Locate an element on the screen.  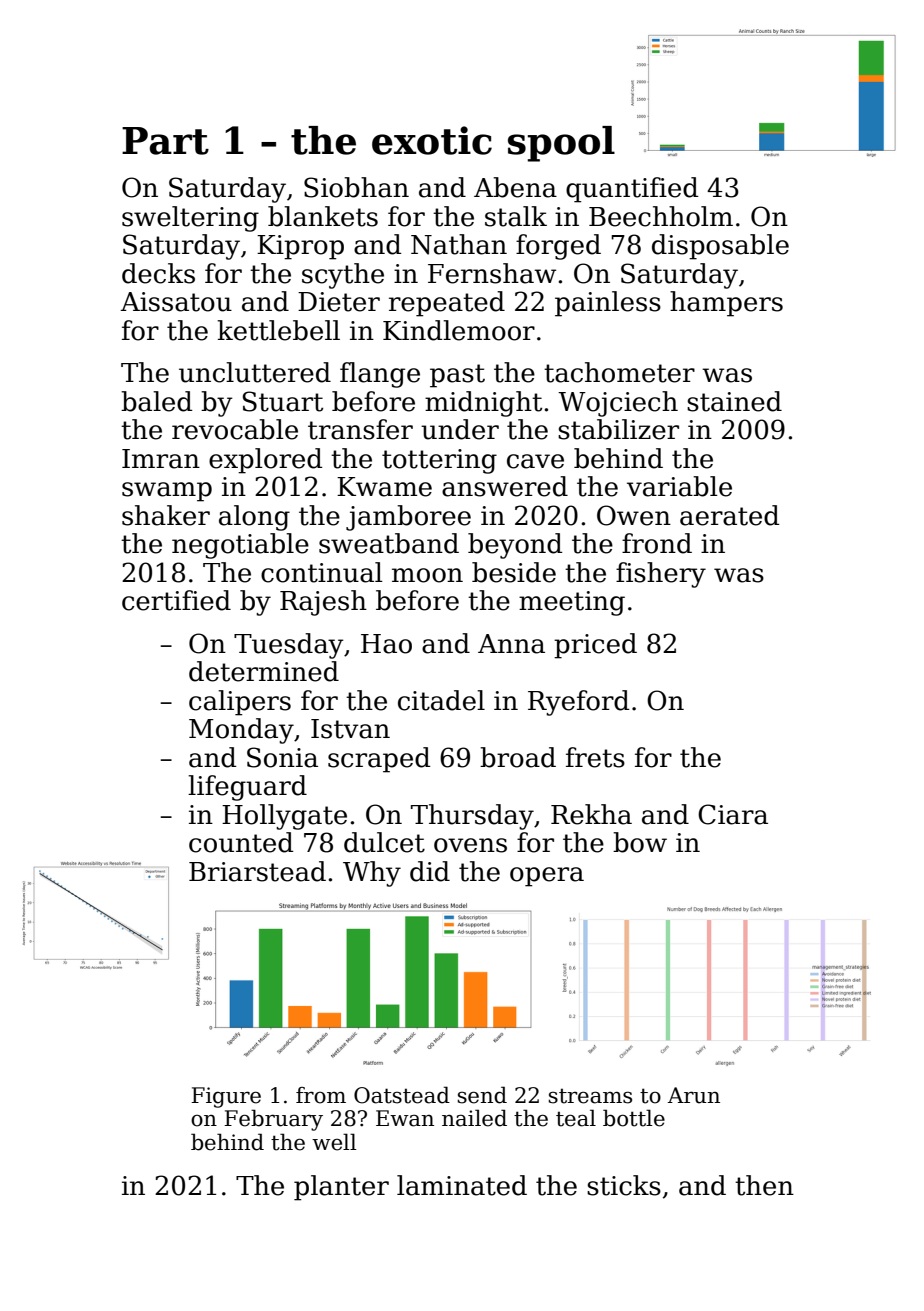
priced is located at coordinates (595, 646).
